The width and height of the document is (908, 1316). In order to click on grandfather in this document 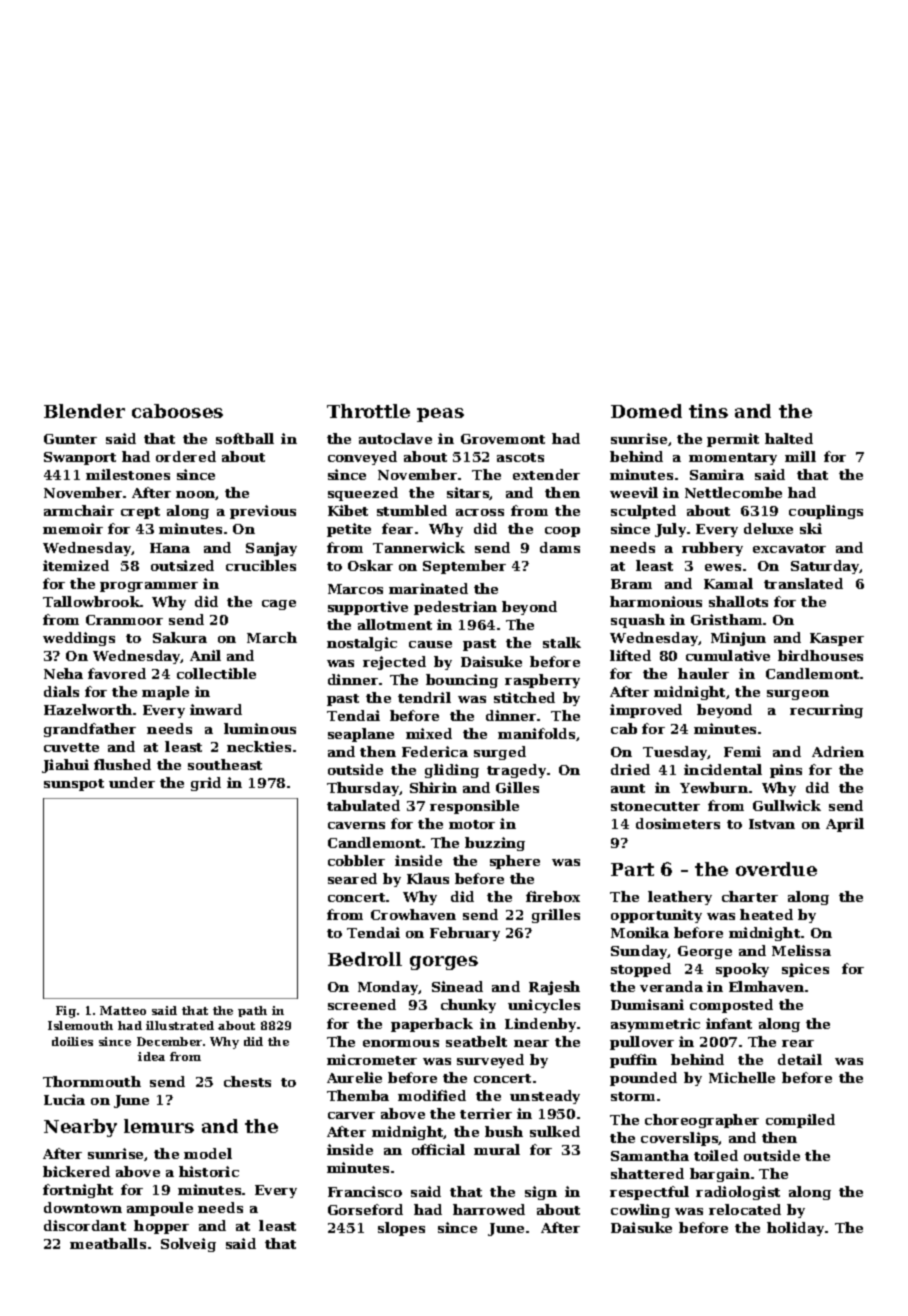, I will do `click(90, 730)`.
